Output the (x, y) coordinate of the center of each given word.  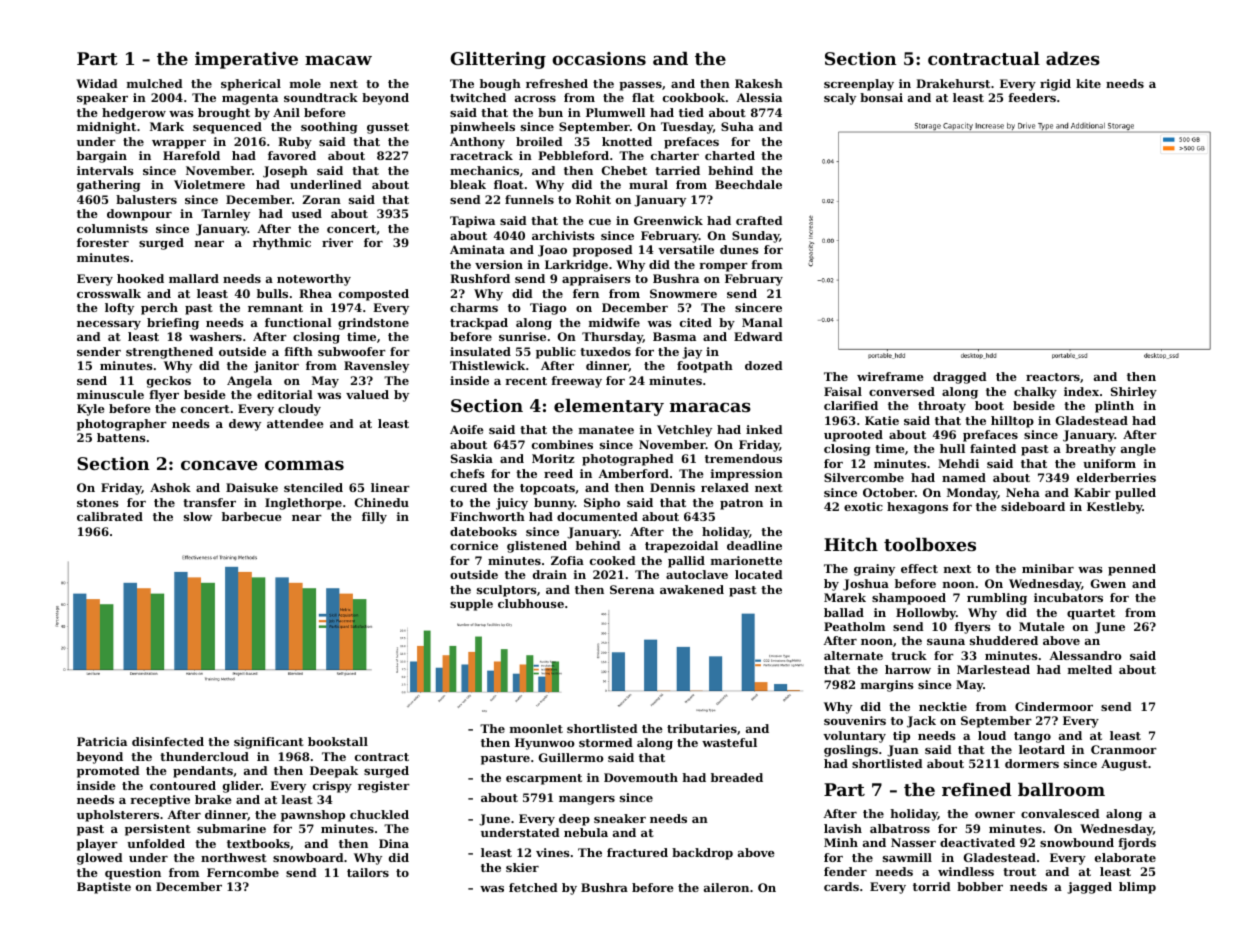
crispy (332, 787)
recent (526, 381)
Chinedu (382, 502)
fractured (637, 852)
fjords (1137, 844)
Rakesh (759, 83)
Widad (97, 83)
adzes (1073, 58)
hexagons (917, 508)
